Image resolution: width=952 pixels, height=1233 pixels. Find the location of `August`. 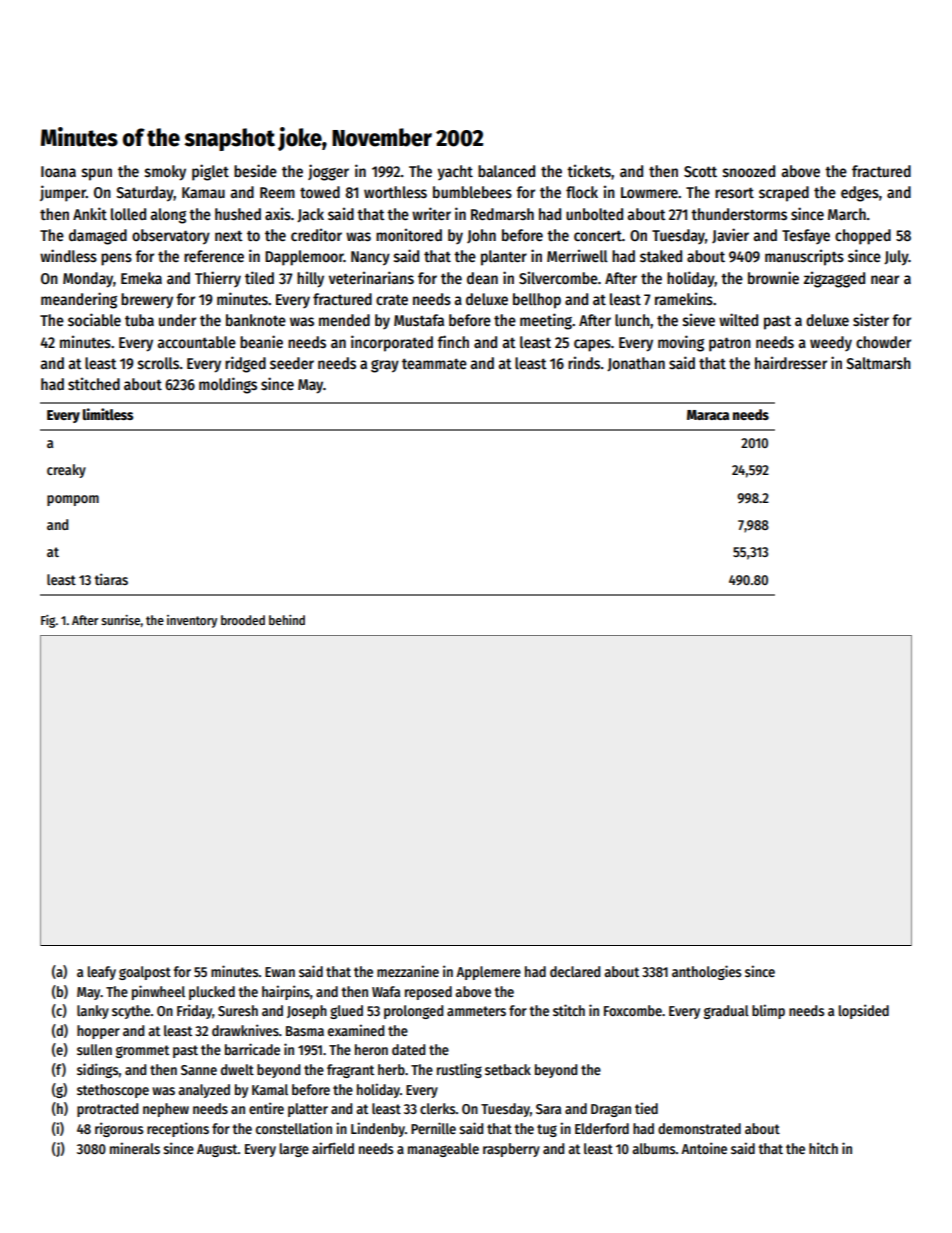

August is located at coordinates (217, 1150).
